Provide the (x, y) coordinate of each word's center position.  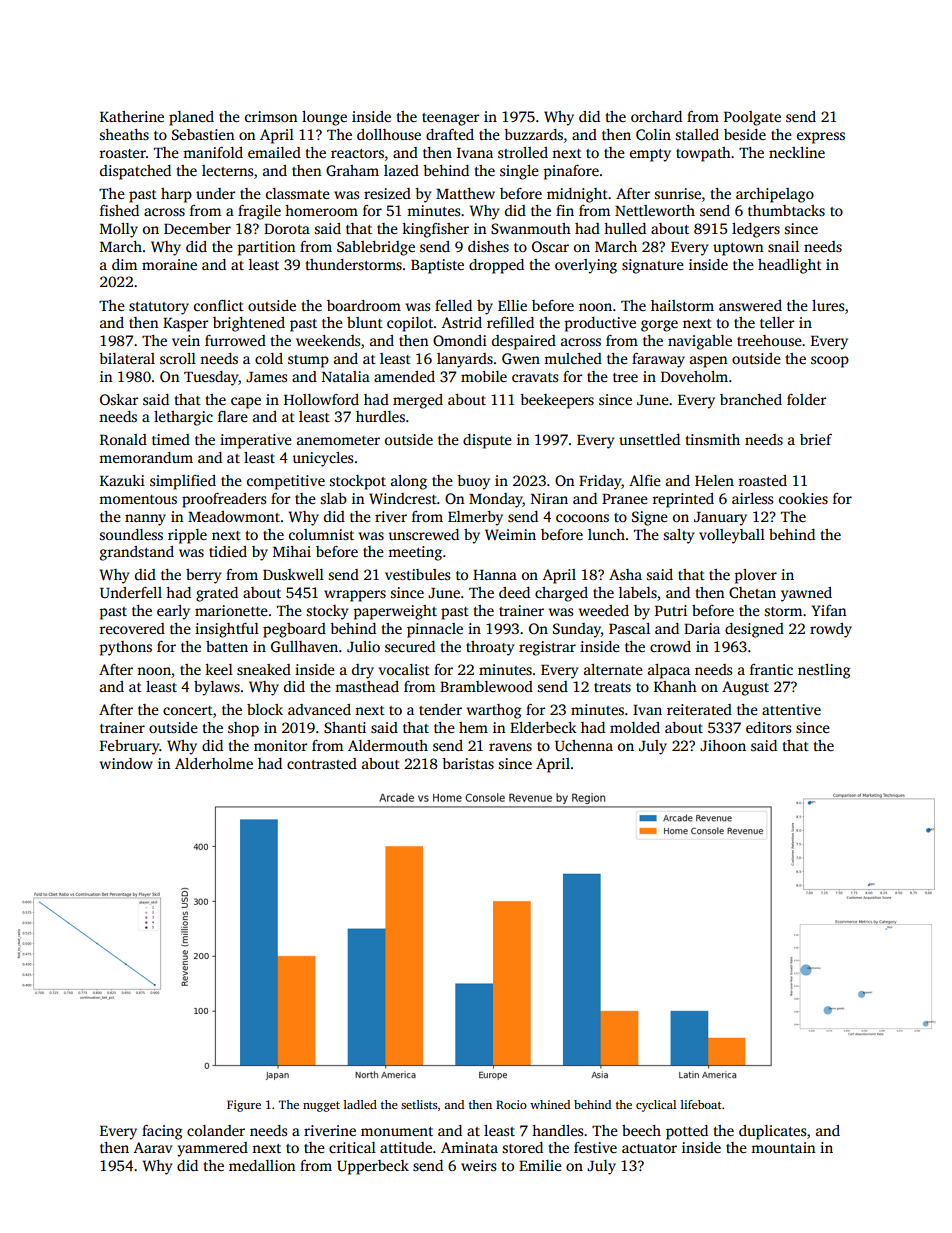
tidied (228, 551)
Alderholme (214, 763)
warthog (494, 711)
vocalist (404, 669)
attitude (406, 1147)
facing (162, 1132)
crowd (670, 646)
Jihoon (723, 745)
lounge (324, 118)
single (519, 172)
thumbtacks (786, 210)
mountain (783, 1147)
